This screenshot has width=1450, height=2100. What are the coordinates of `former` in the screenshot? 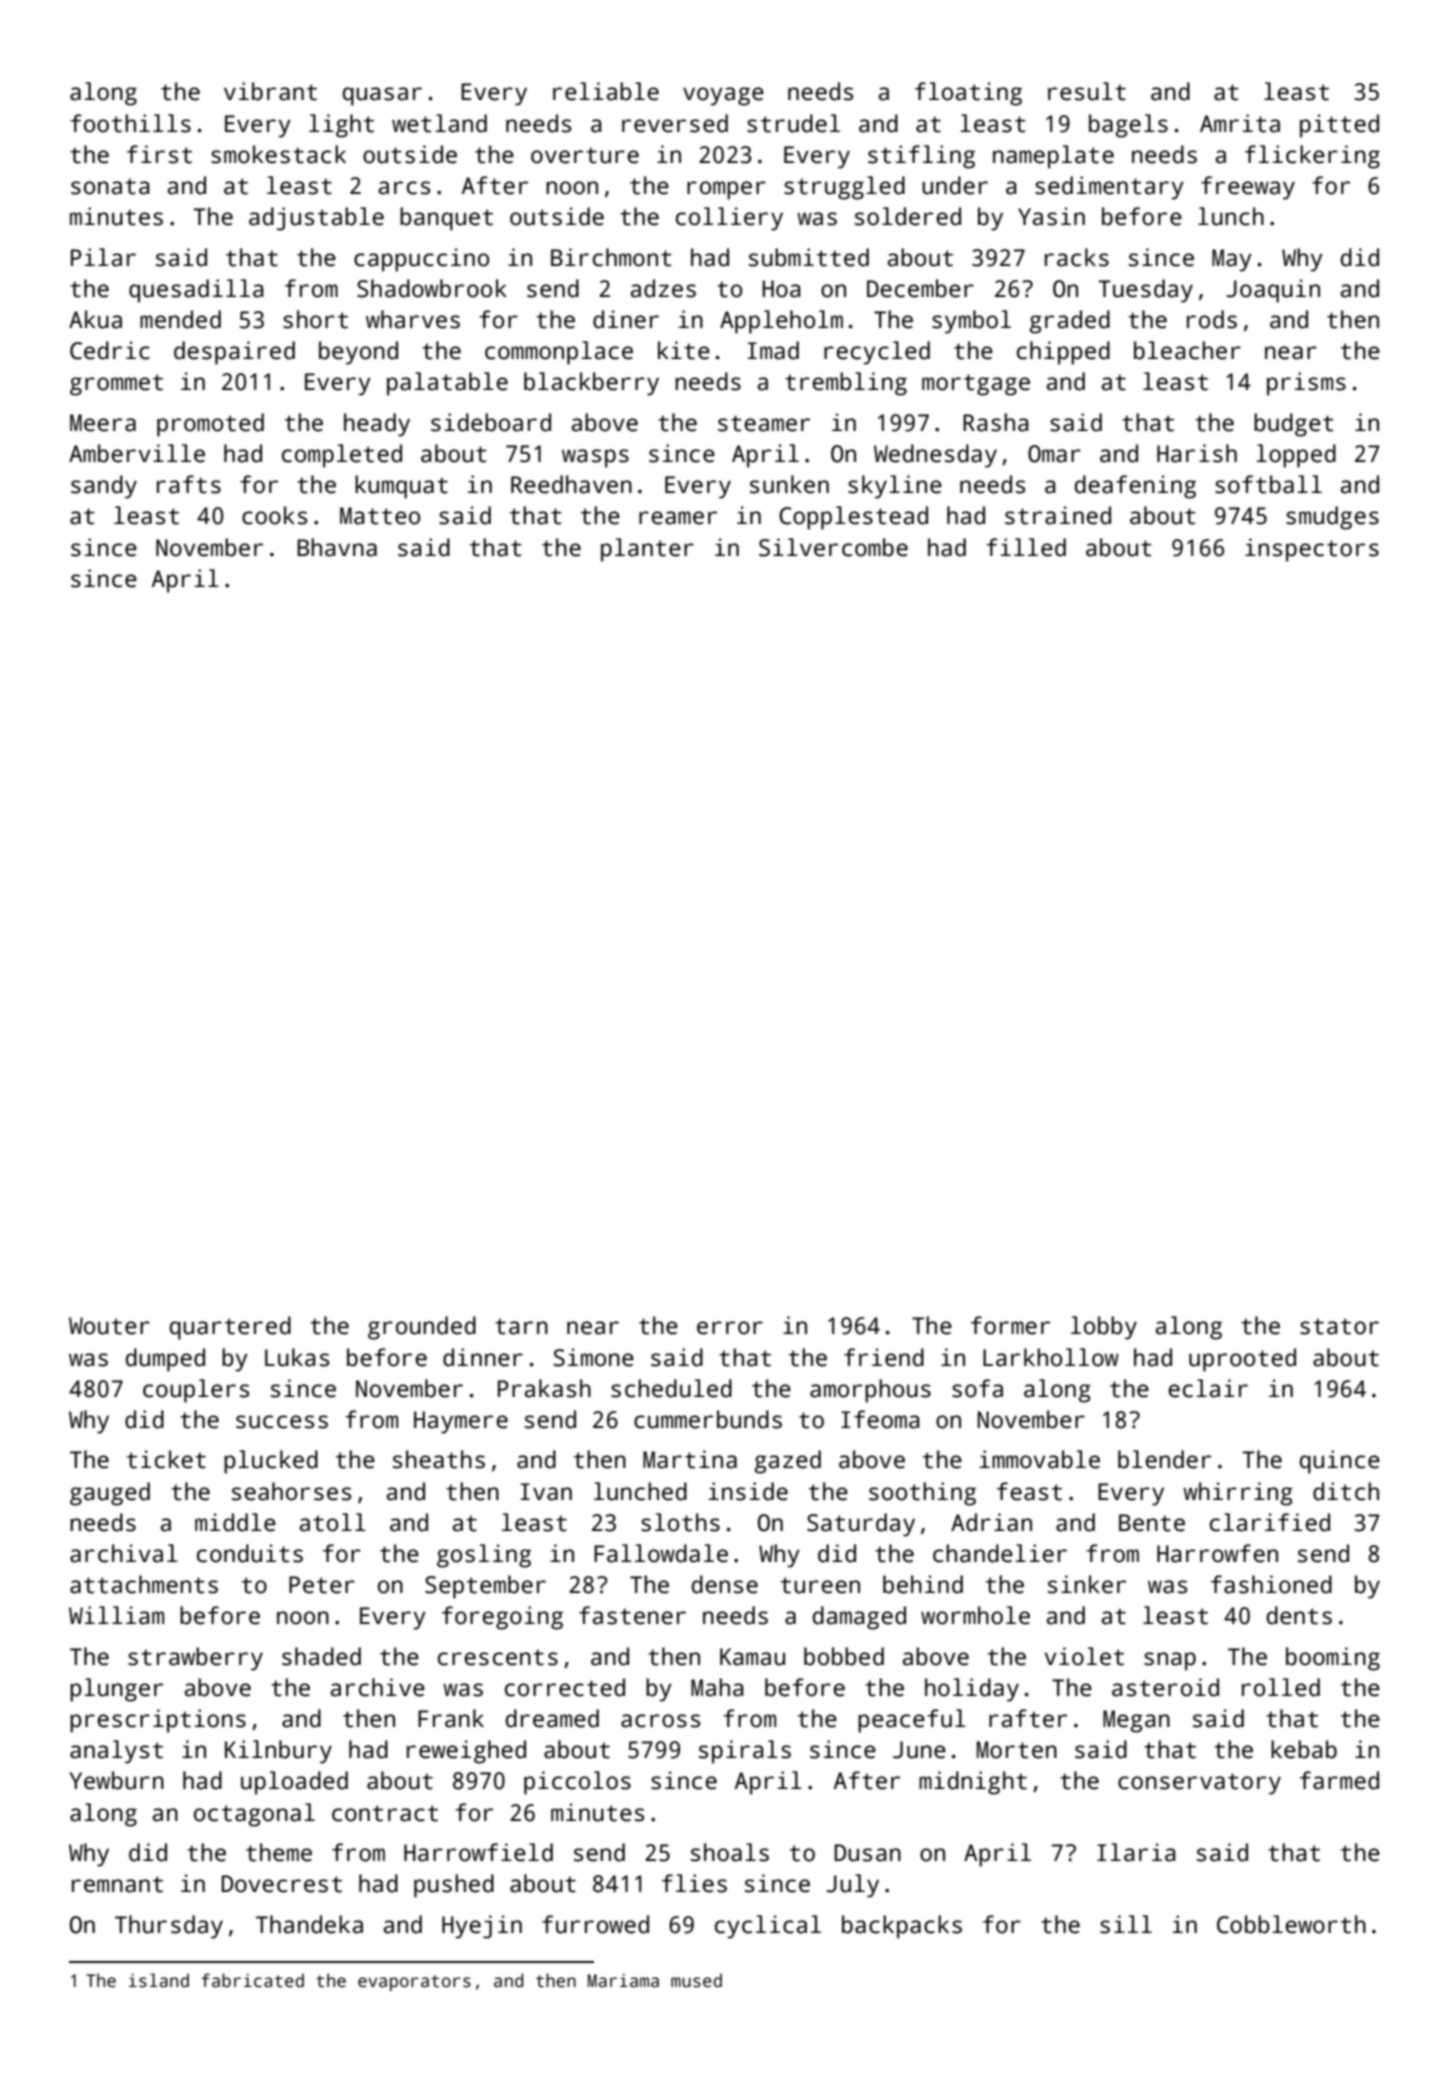 It's located at (1010, 1325).
